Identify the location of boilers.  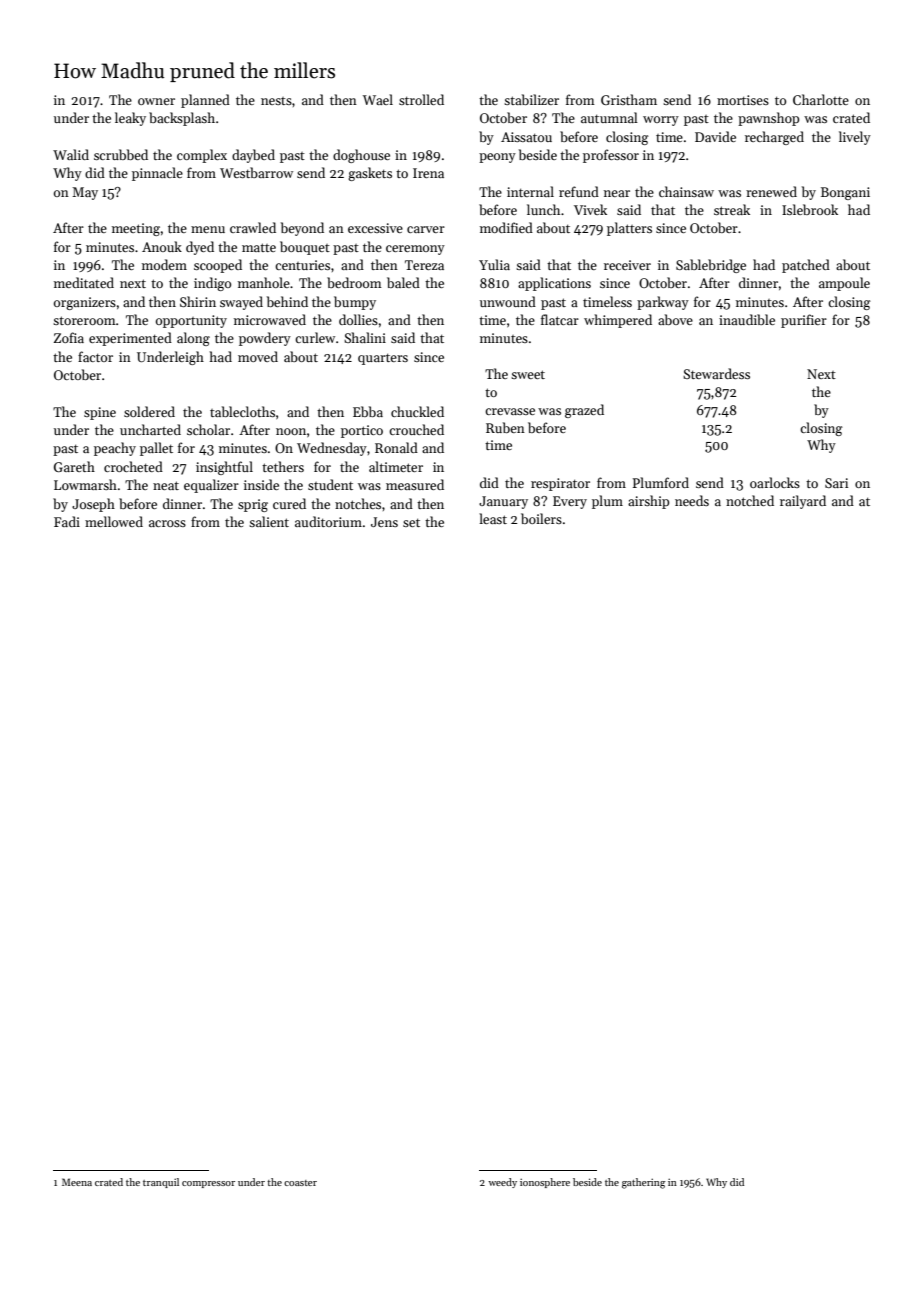
(541, 518).
